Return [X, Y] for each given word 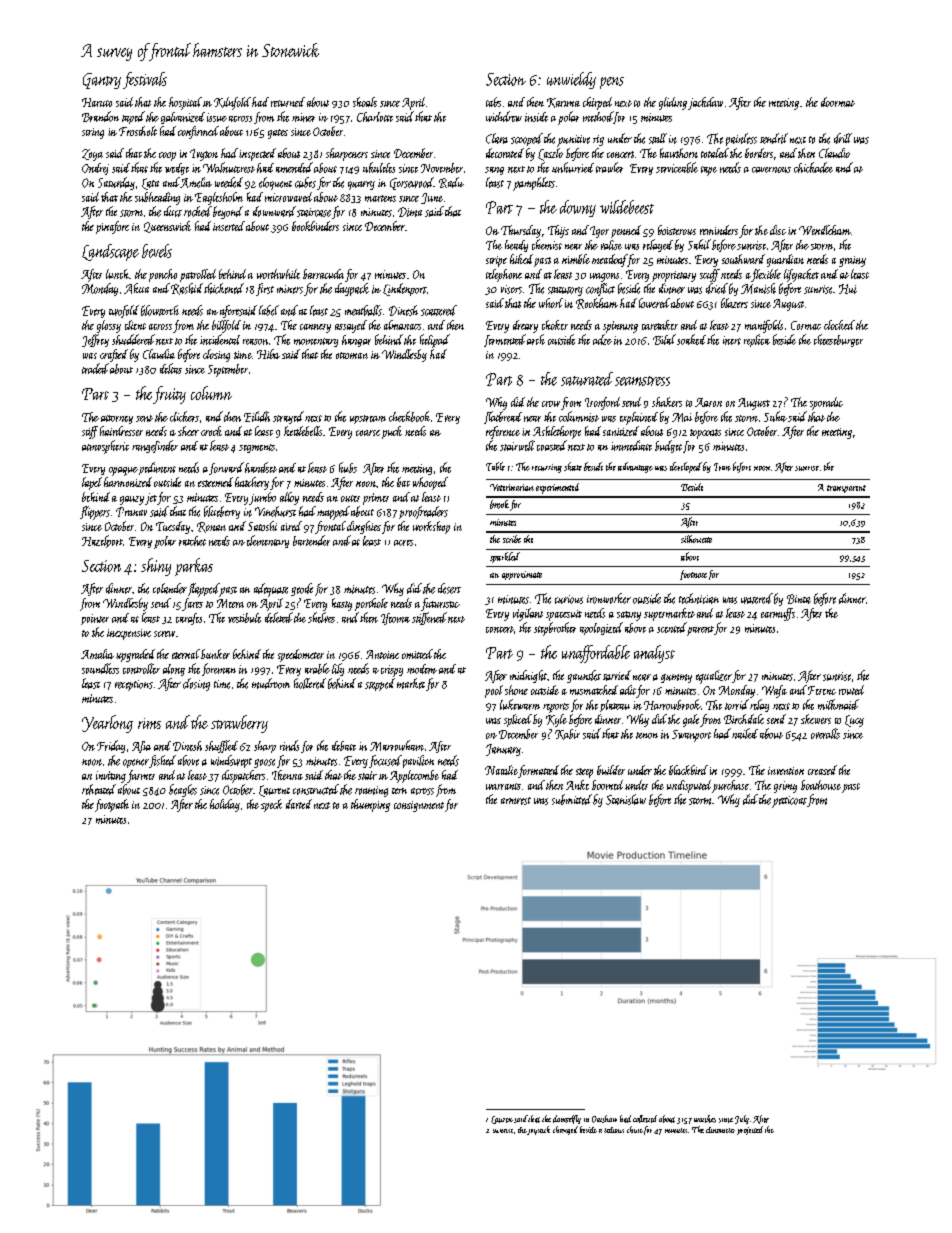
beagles [183, 790]
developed [686, 467]
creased [822, 770]
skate [573, 466]
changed [565, 1130]
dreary [525, 326]
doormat [838, 102]
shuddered [133, 339]
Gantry [102, 81]
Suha [775, 416]
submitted [572, 799]
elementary [268, 541]
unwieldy [571, 80]
